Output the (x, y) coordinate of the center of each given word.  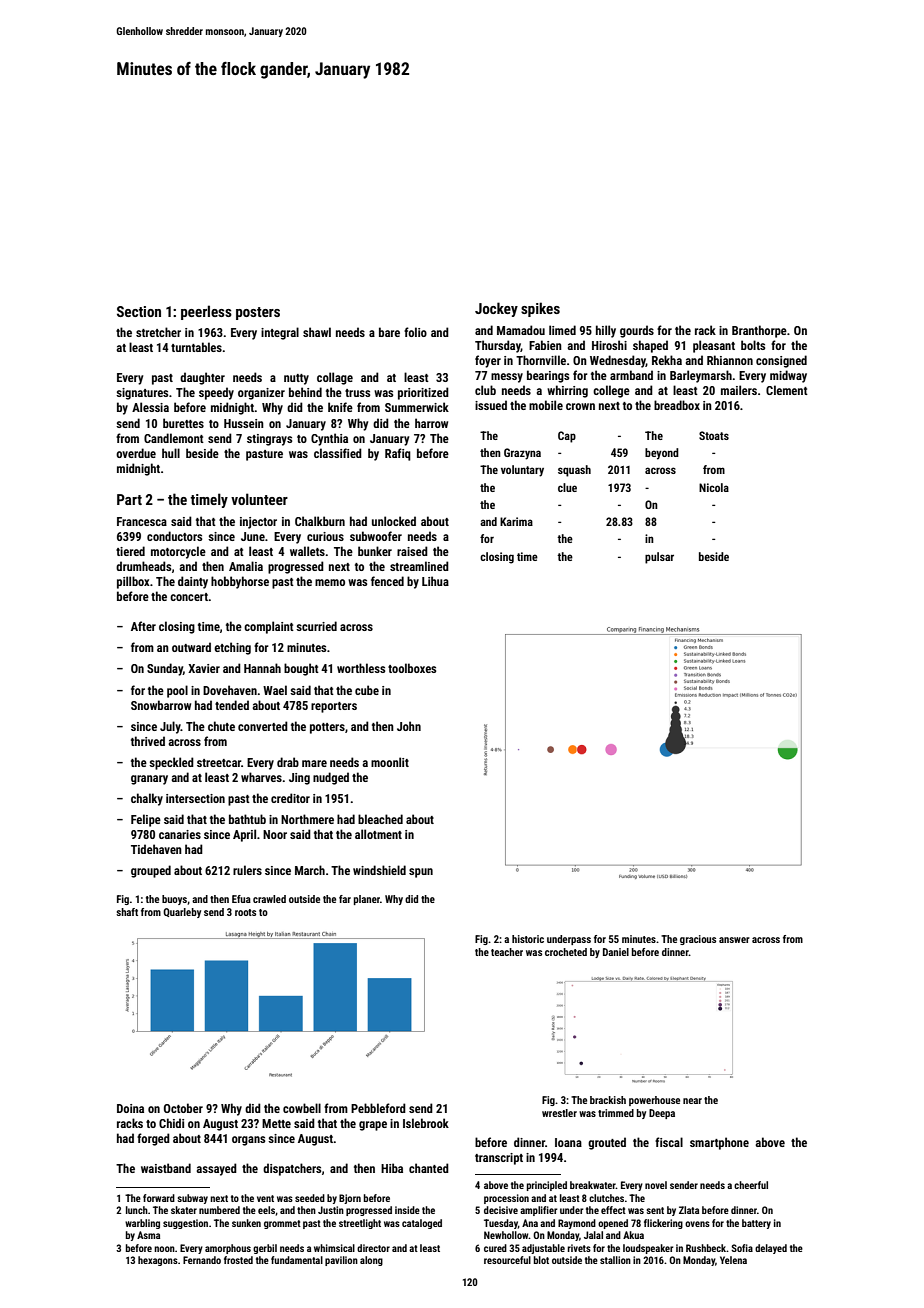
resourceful (507, 1260)
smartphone (719, 1143)
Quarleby (182, 913)
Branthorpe (759, 331)
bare (389, 332)
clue (567, 487)
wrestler (559, 1113)
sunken (246, 1223)
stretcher (158, 332)
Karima (516, 521)
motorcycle (178, 552)
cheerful (751, 1185)
